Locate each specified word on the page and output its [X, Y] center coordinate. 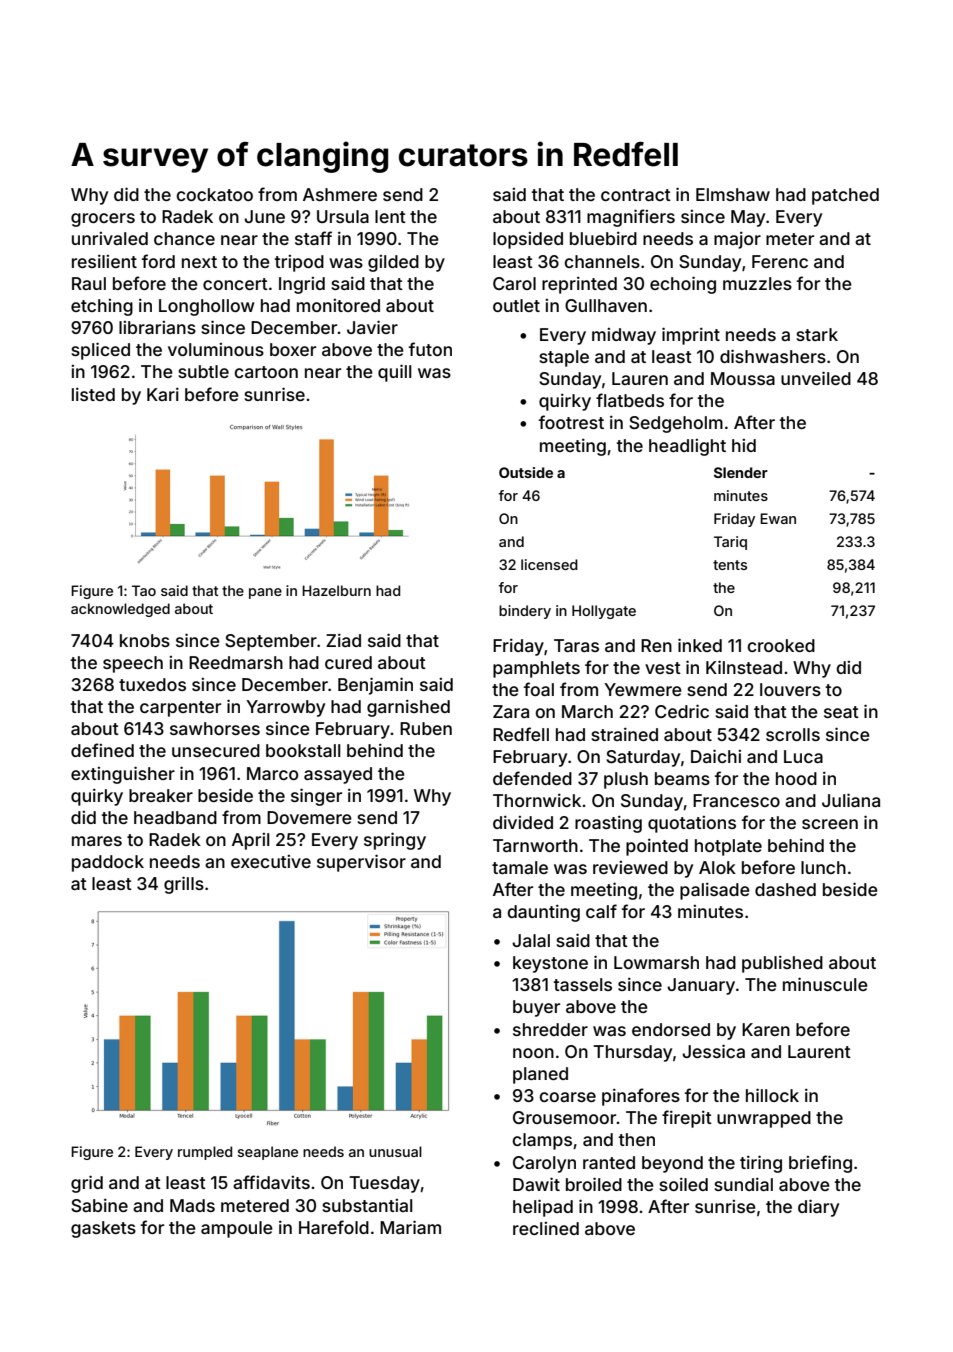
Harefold [334, 1227]
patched [845, 196]
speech [133, 664]
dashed [785, 889]
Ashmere [340, 194]
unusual [395, 1151]
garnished [408, 708]
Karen [766, 1029]
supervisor [361, 863]
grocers [103, 220]
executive [271, 861]
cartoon [266, 372]
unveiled [816, 378]
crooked [781, 645]
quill [395, 373]
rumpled [205, 1153]
